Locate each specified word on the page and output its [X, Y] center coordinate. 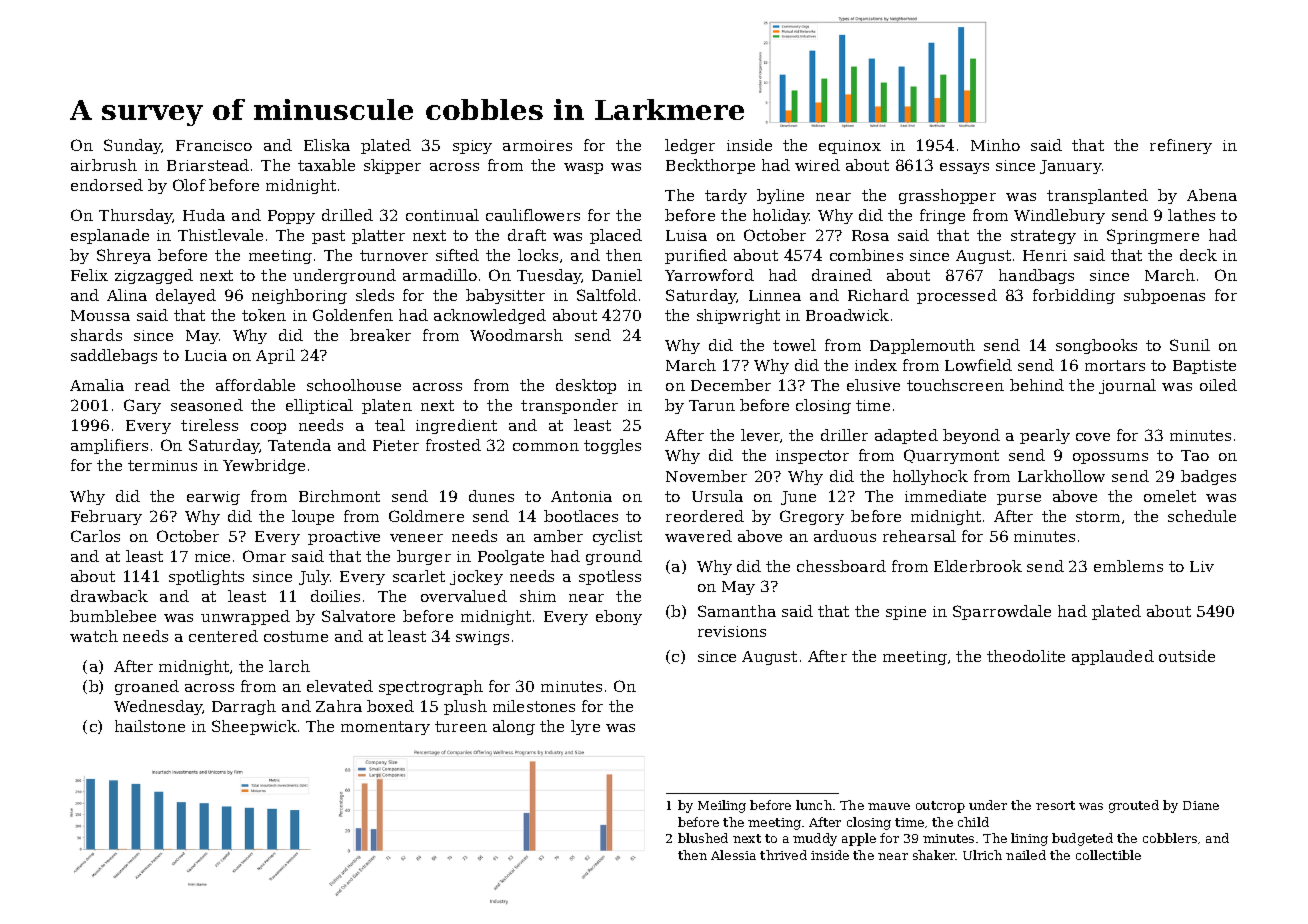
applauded [1113, 657]
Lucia [206, 355]
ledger [690, 146]
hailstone [150, 726]
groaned [147, 687]
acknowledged [490, 316]
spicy [472, 147]
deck [1198, 255]
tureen [461, 726]
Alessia [733, 855]
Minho [995, 145]
